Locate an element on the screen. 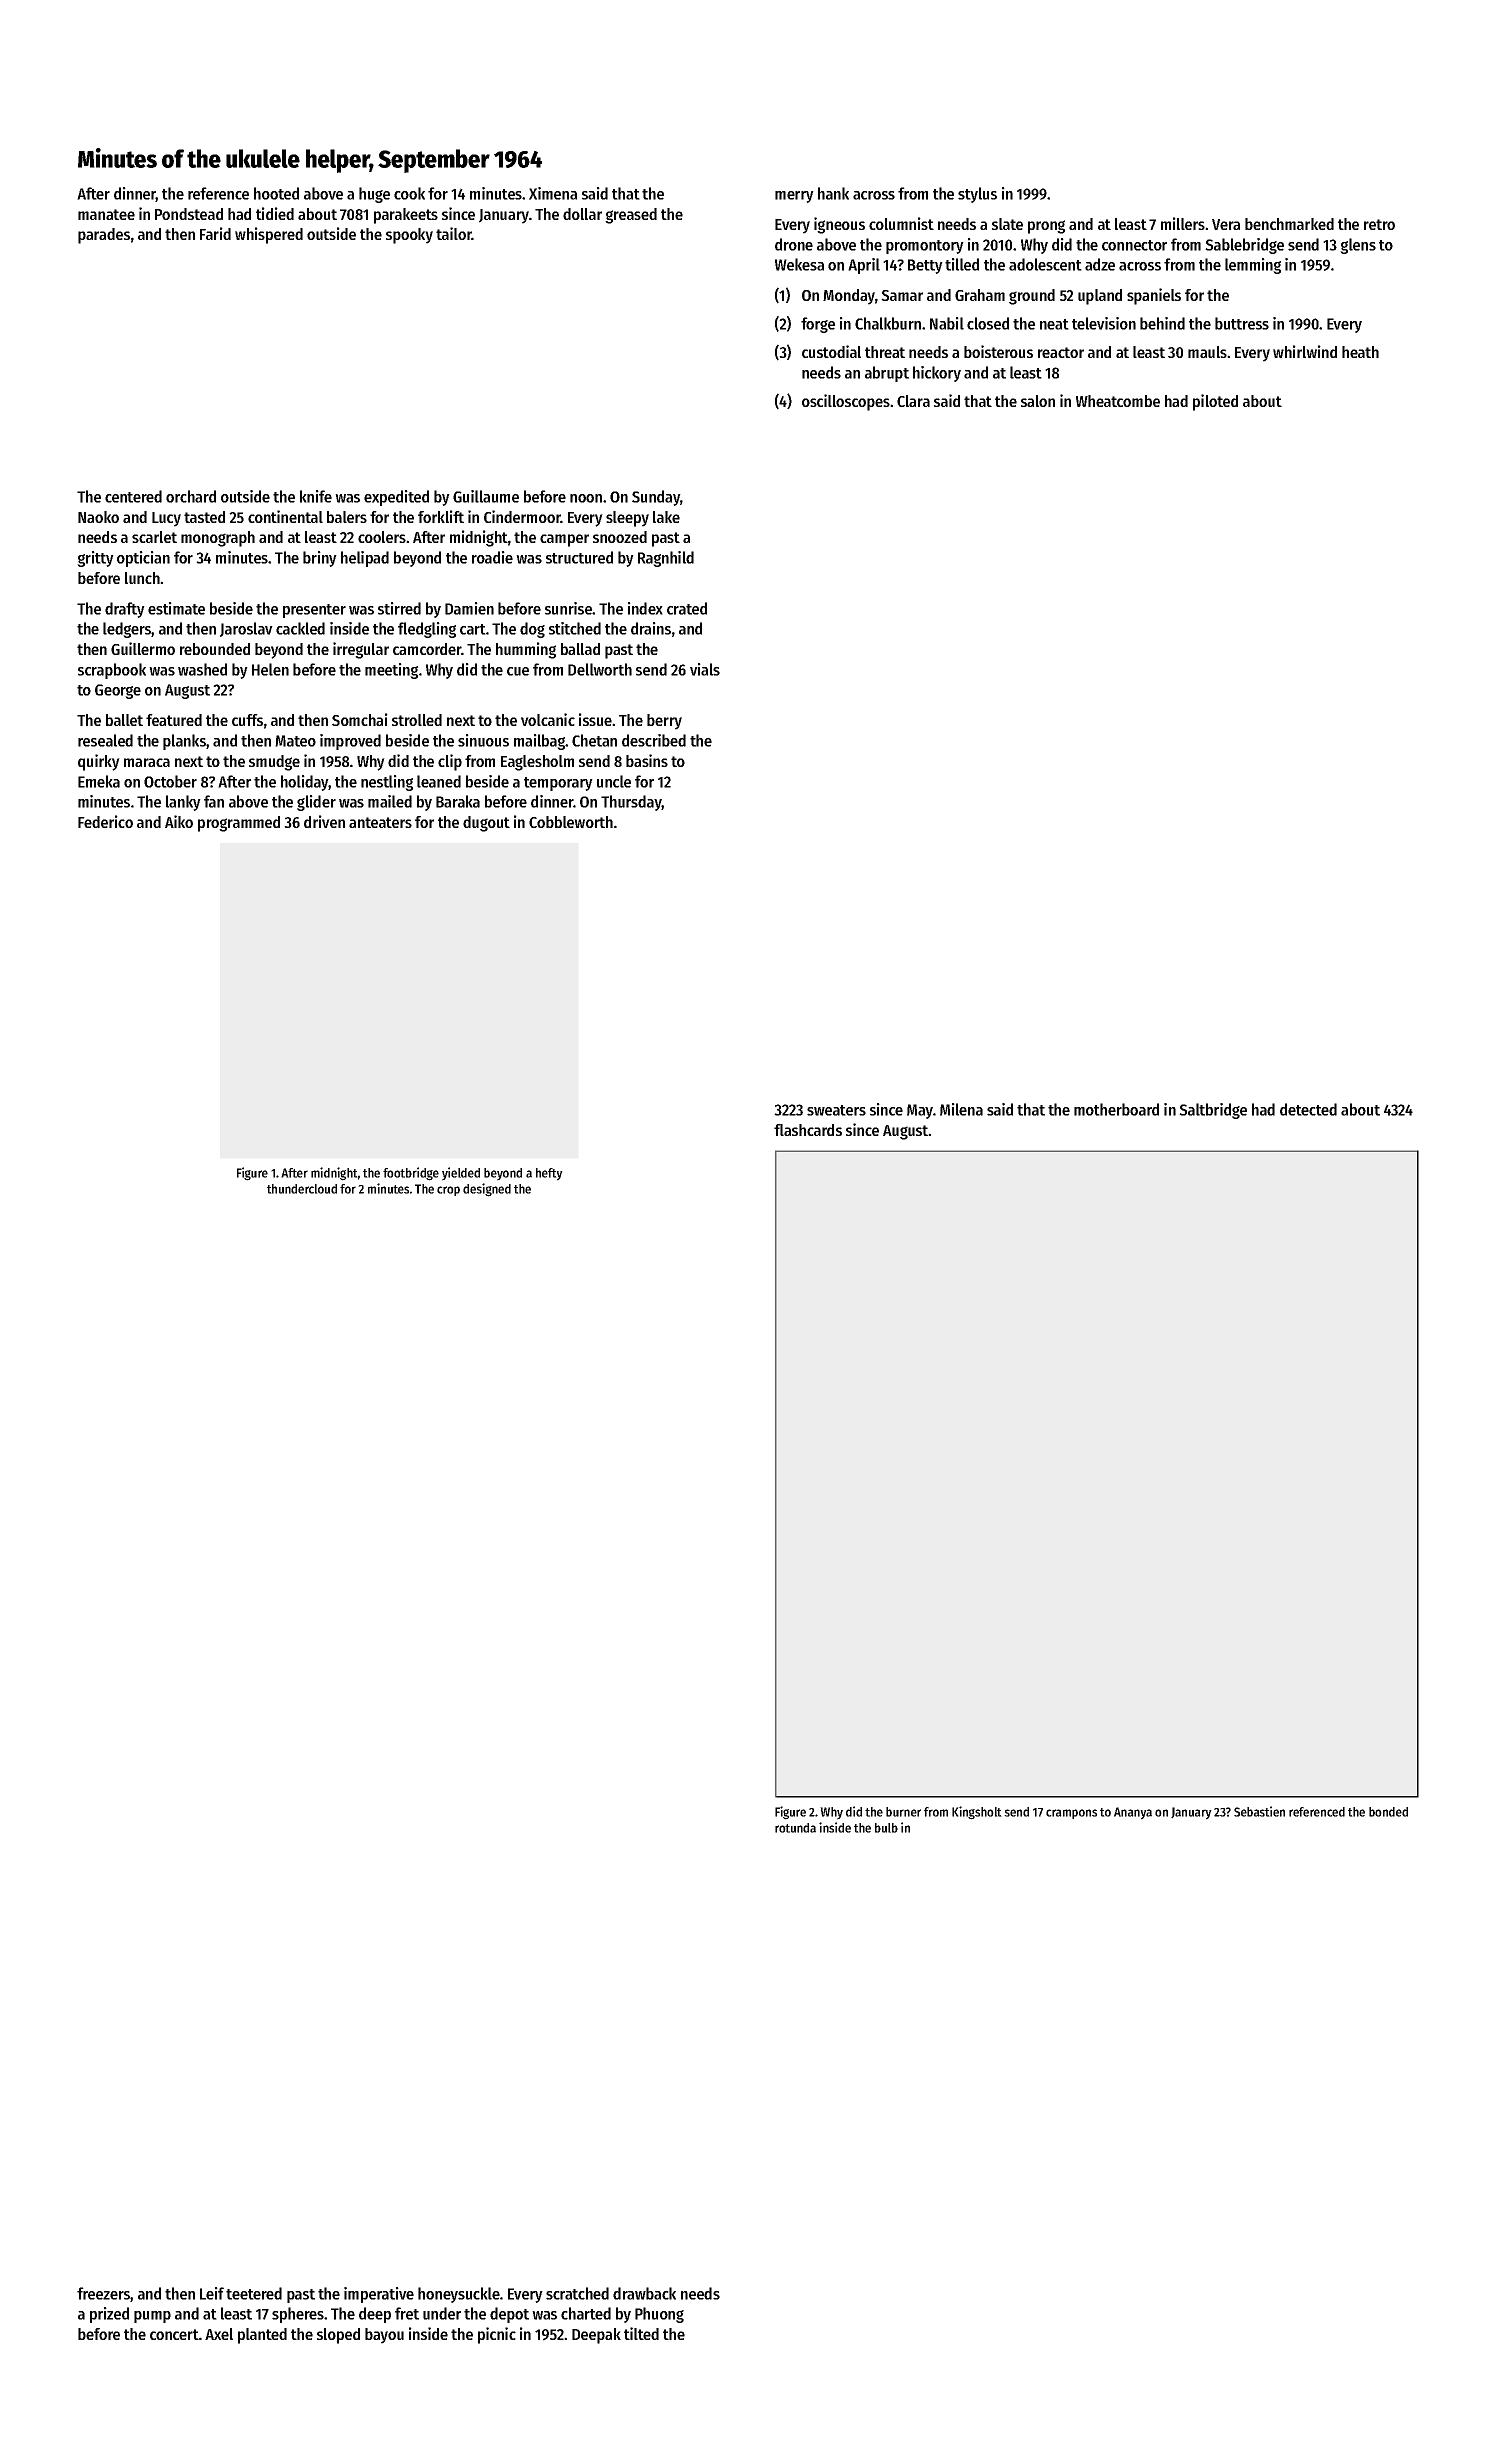 This screenshot has height=2464, width=1496. Saltbridge is located at coordinates (1213, 1111).
